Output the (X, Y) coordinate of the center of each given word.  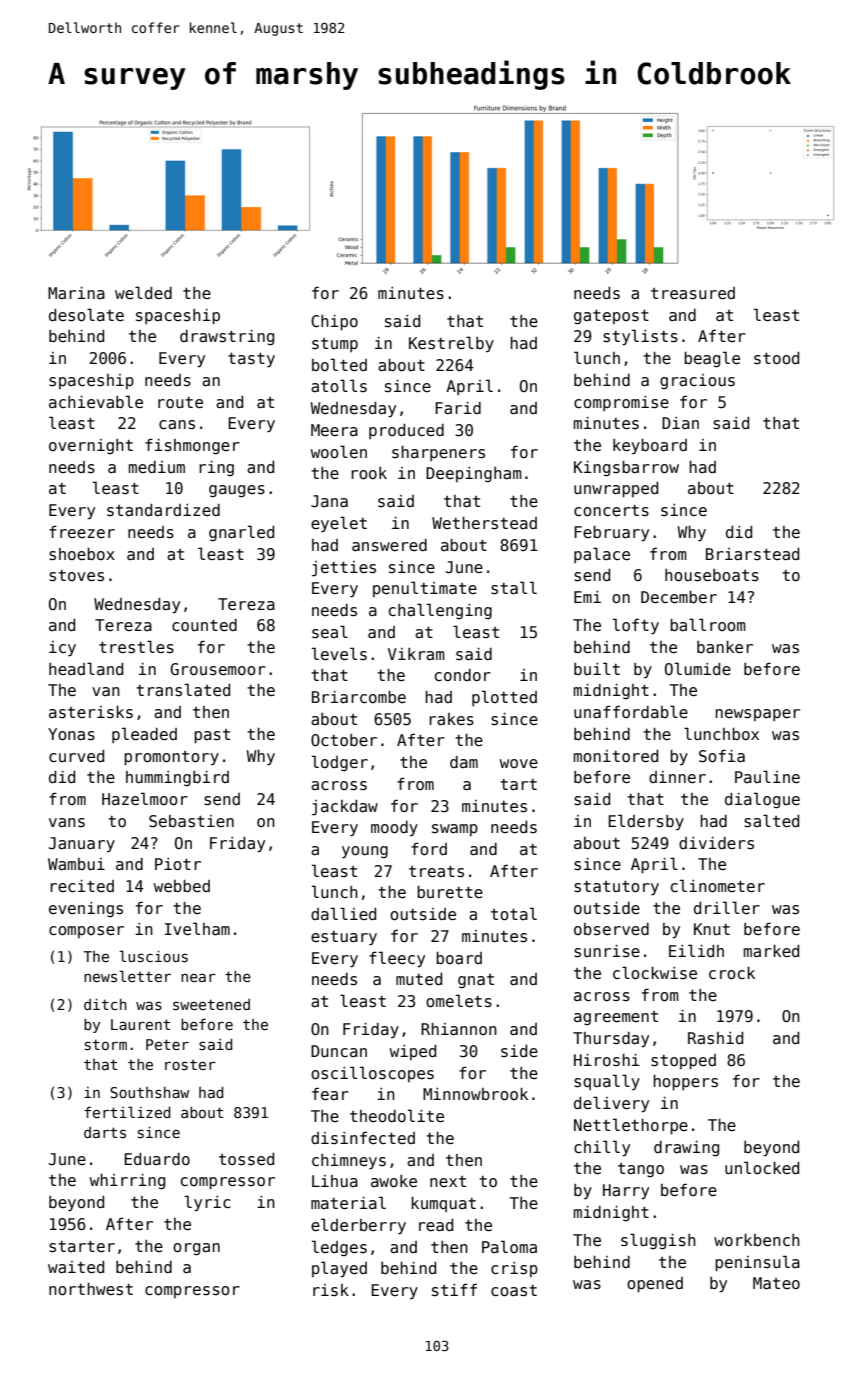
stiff (454, 1289)
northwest (91, 1289)
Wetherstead (484, 523)
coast (514, 1291)
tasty (251, 360)
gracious (697, 381)
